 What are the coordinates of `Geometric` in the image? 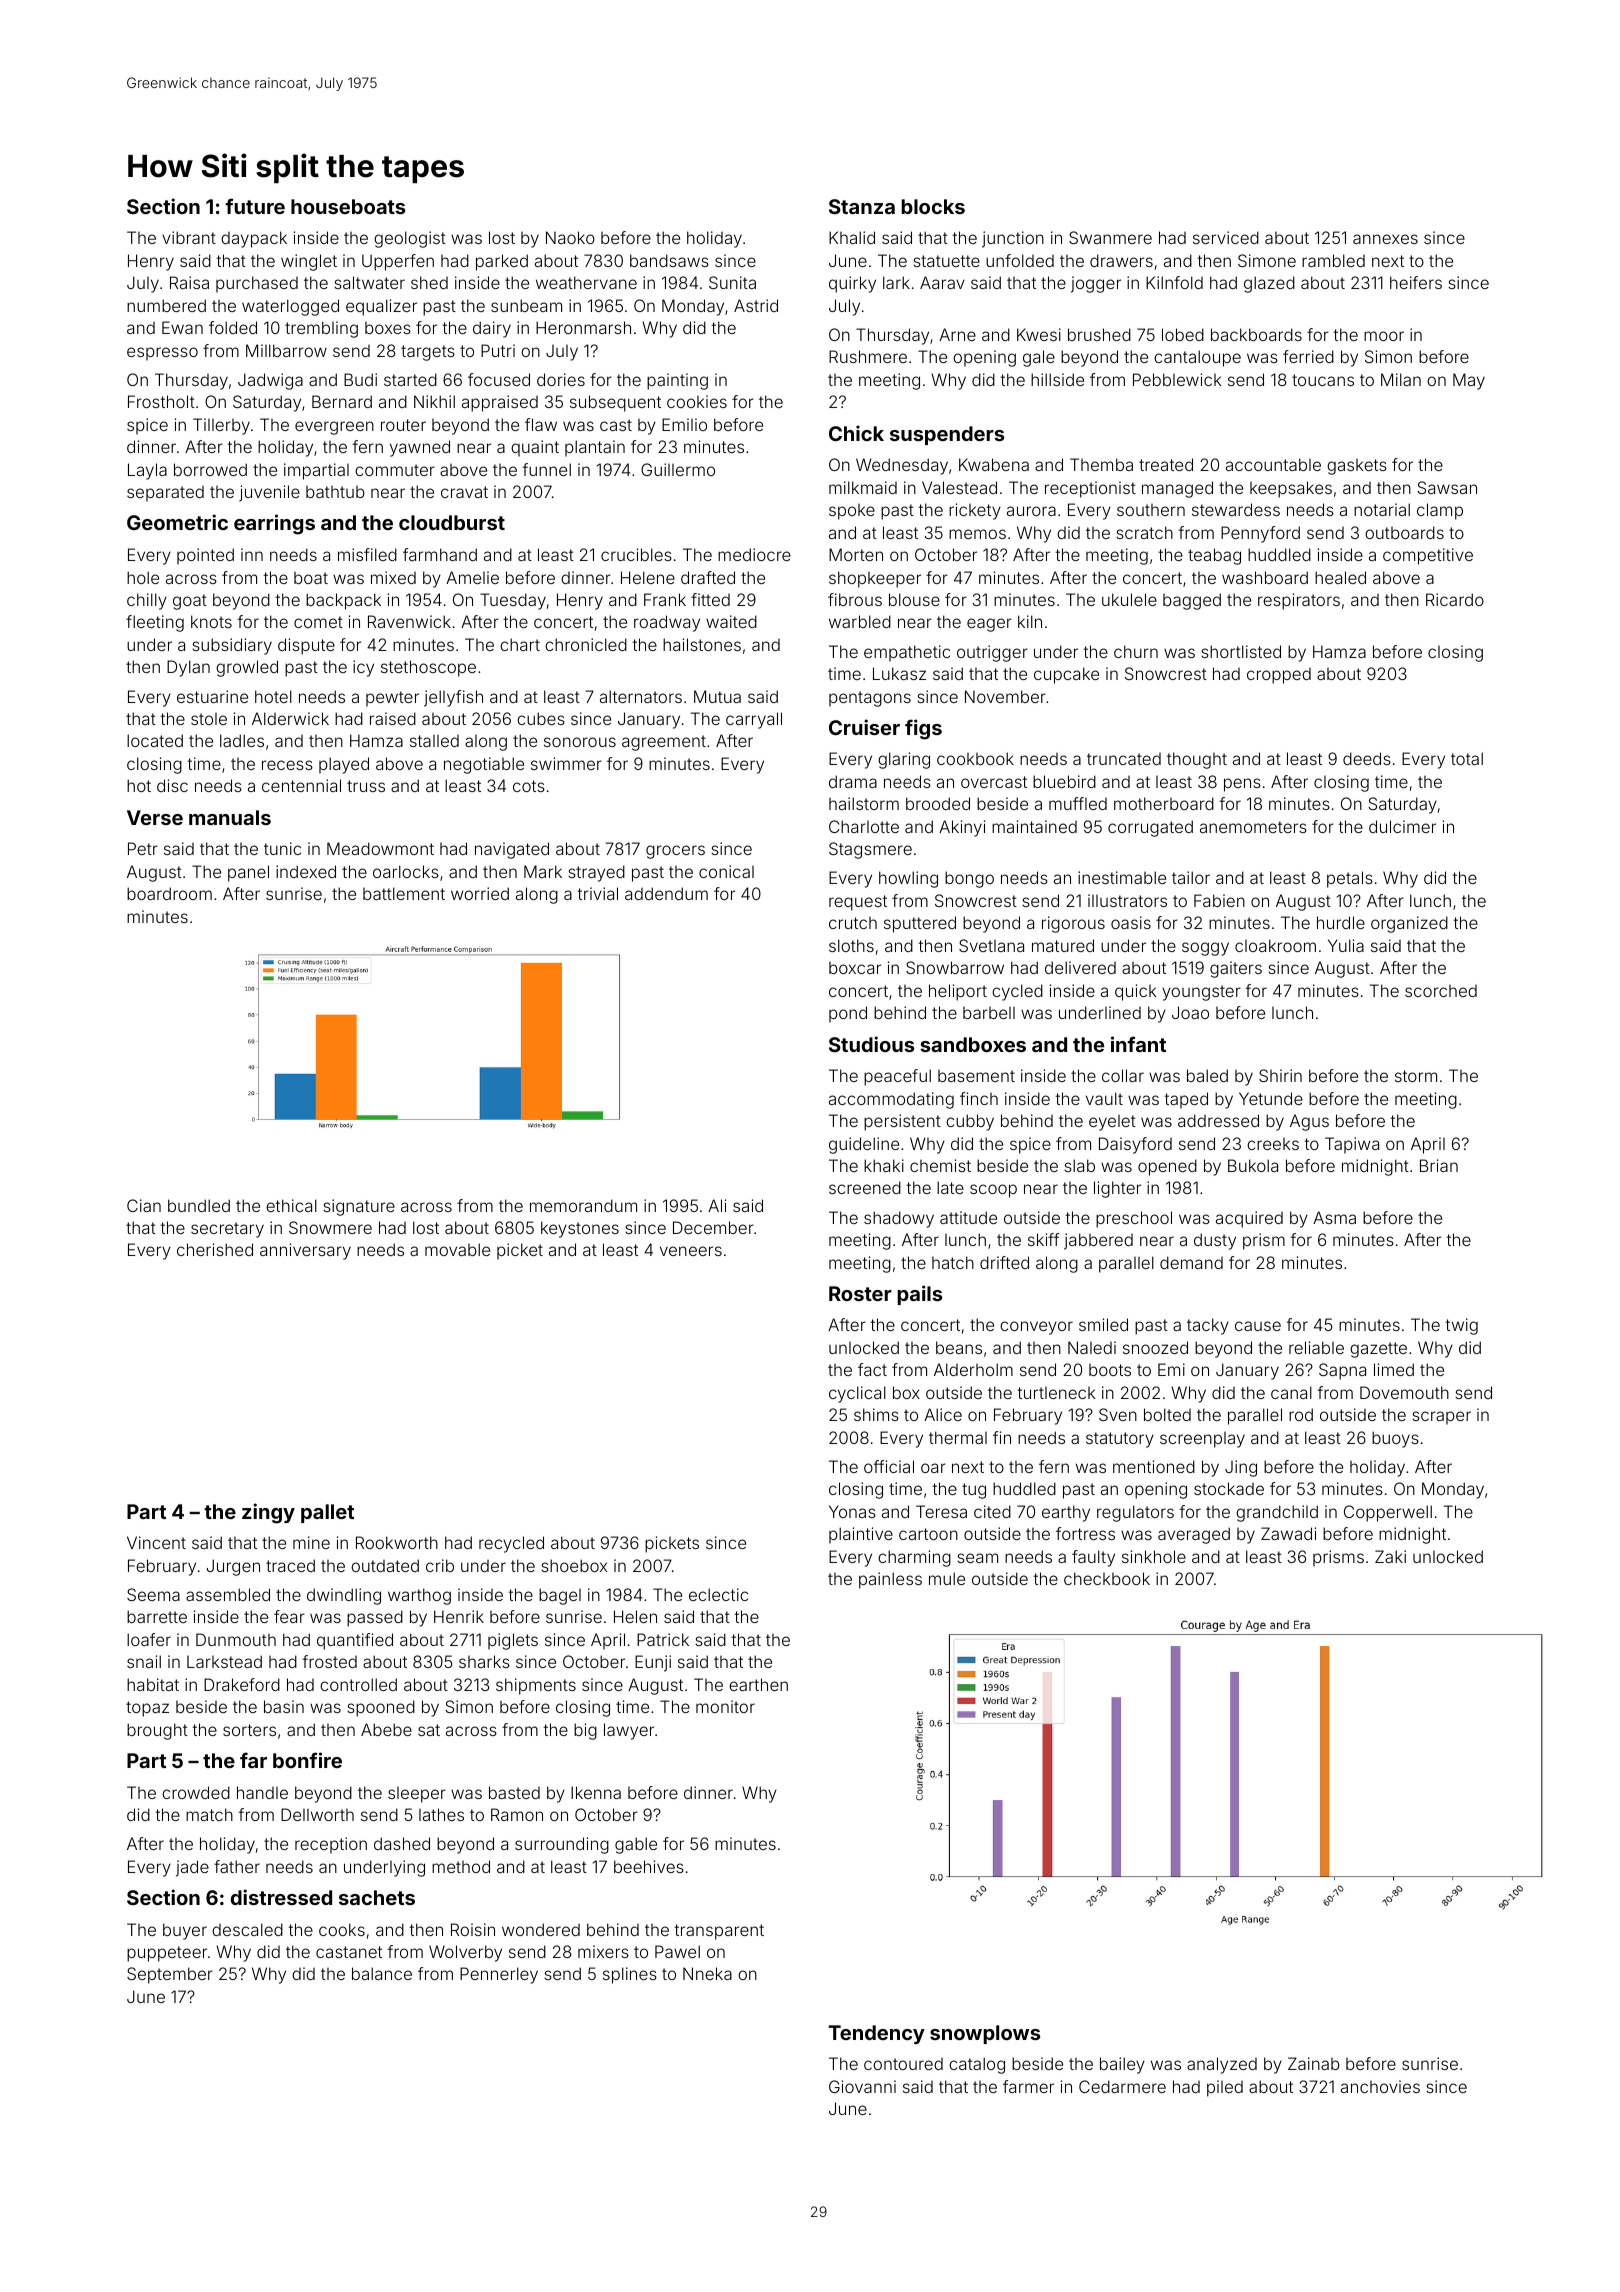 It's located at (177, 522).
